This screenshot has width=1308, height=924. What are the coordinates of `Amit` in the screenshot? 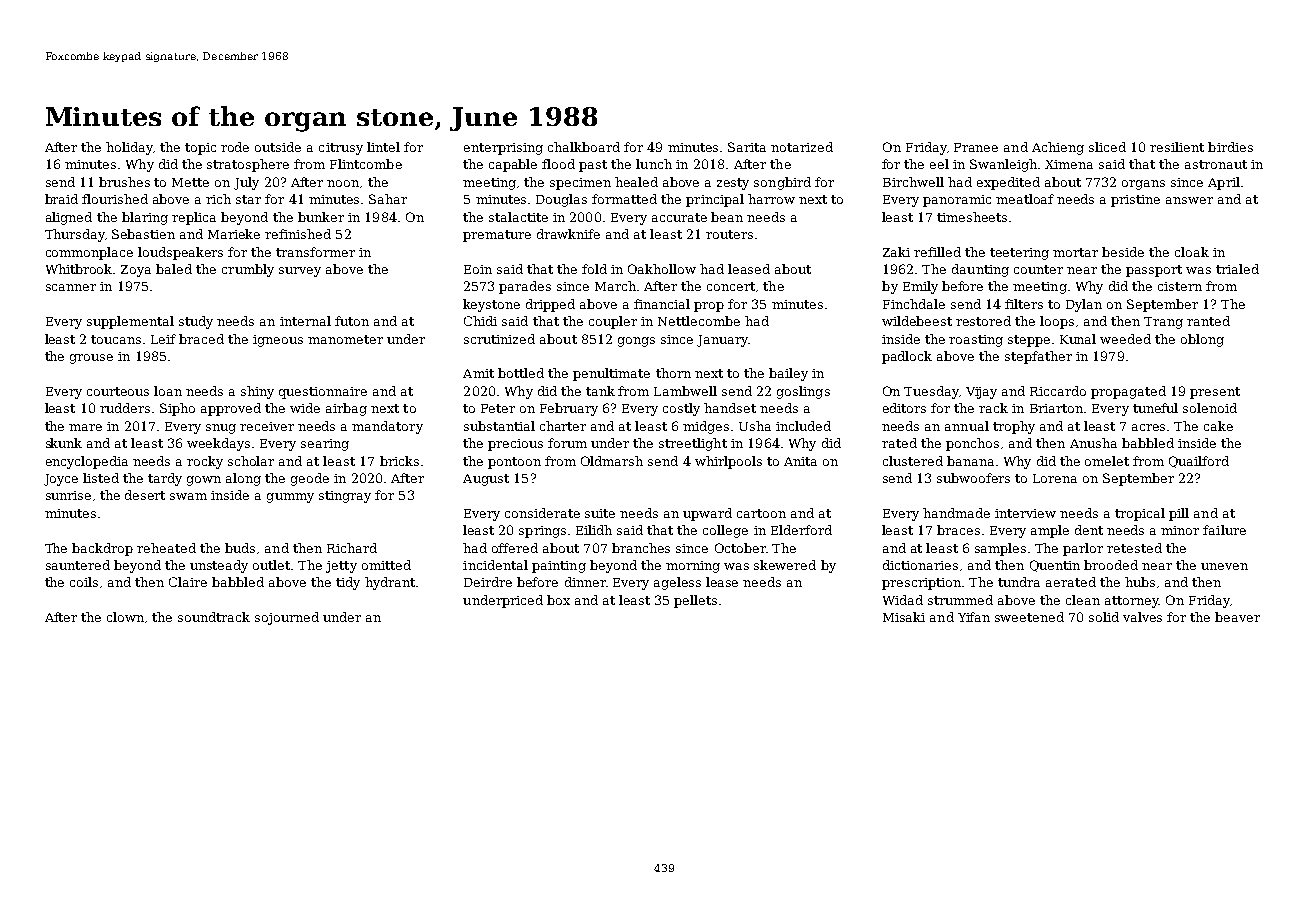 It's located at (478, 373).
